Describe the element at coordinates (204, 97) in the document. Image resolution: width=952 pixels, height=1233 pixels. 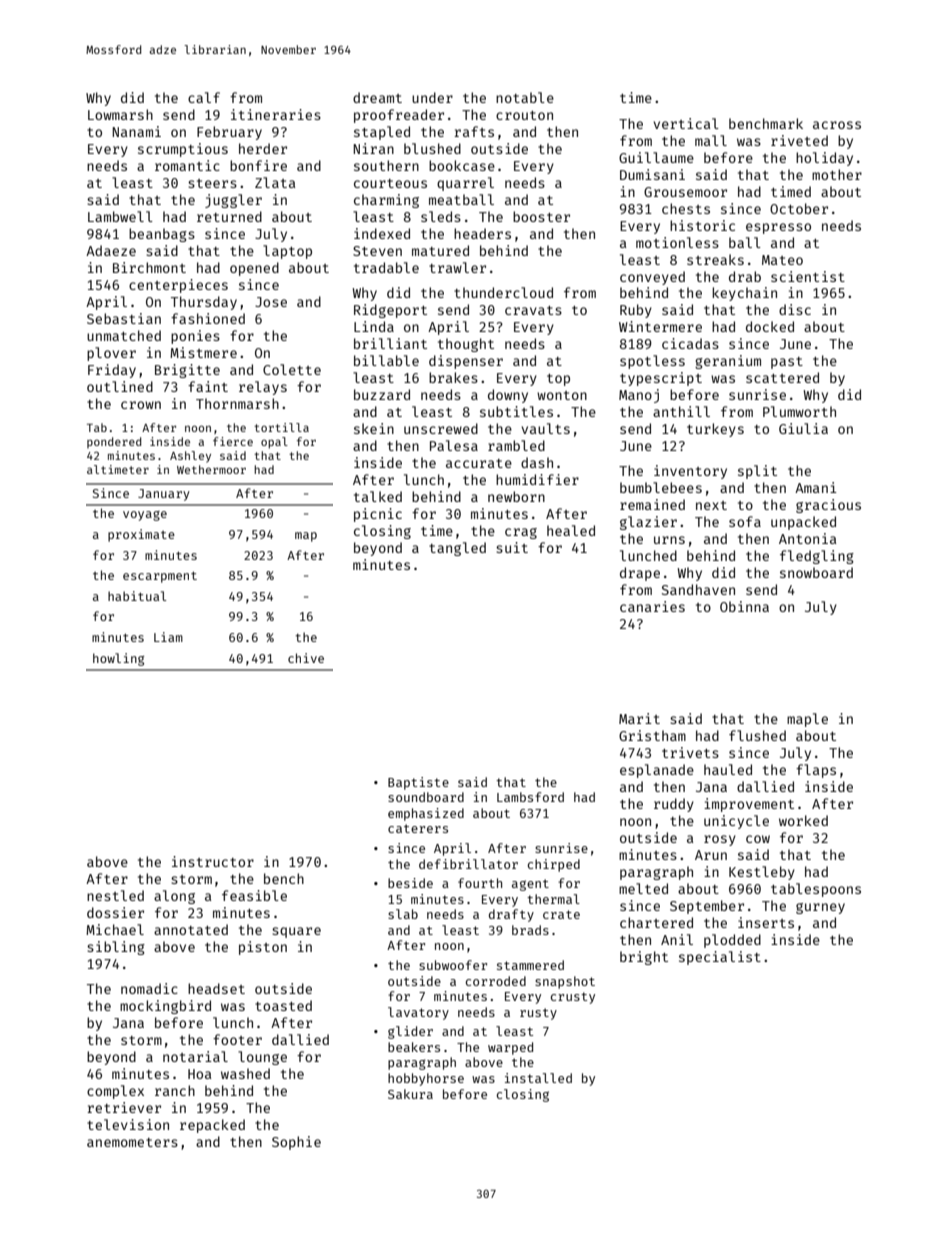
I see `calf` at that location.
